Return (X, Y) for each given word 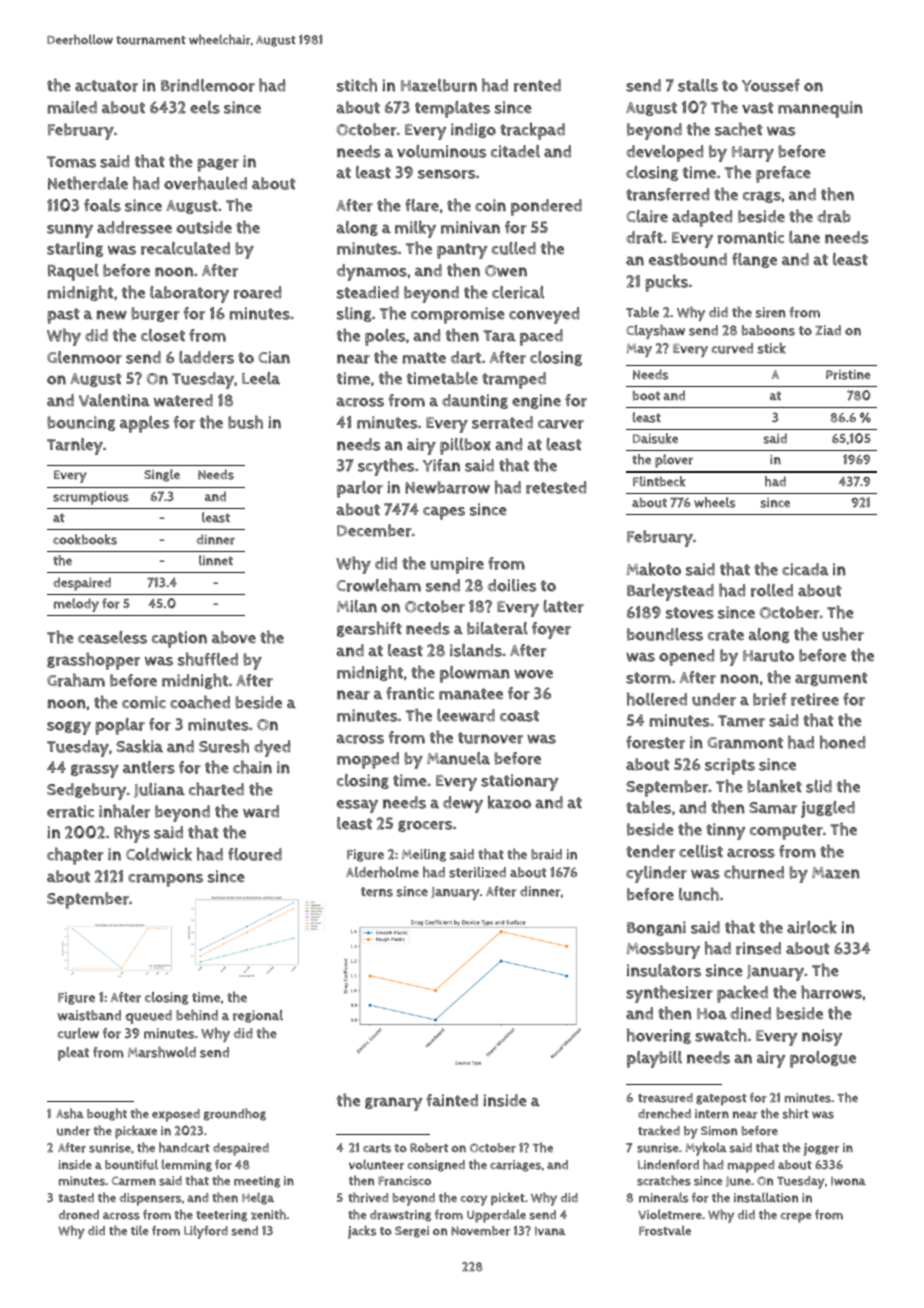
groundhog (234, 1114)
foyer (551, 630)
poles (385, 337)
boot (646, 396)
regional (258, 1016)
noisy (822, 1037)
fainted (452, 1100)
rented (537, 85)
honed (842, 742)
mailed (72, 107)
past (63, 316)
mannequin (820, 109)
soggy (69, 728)
